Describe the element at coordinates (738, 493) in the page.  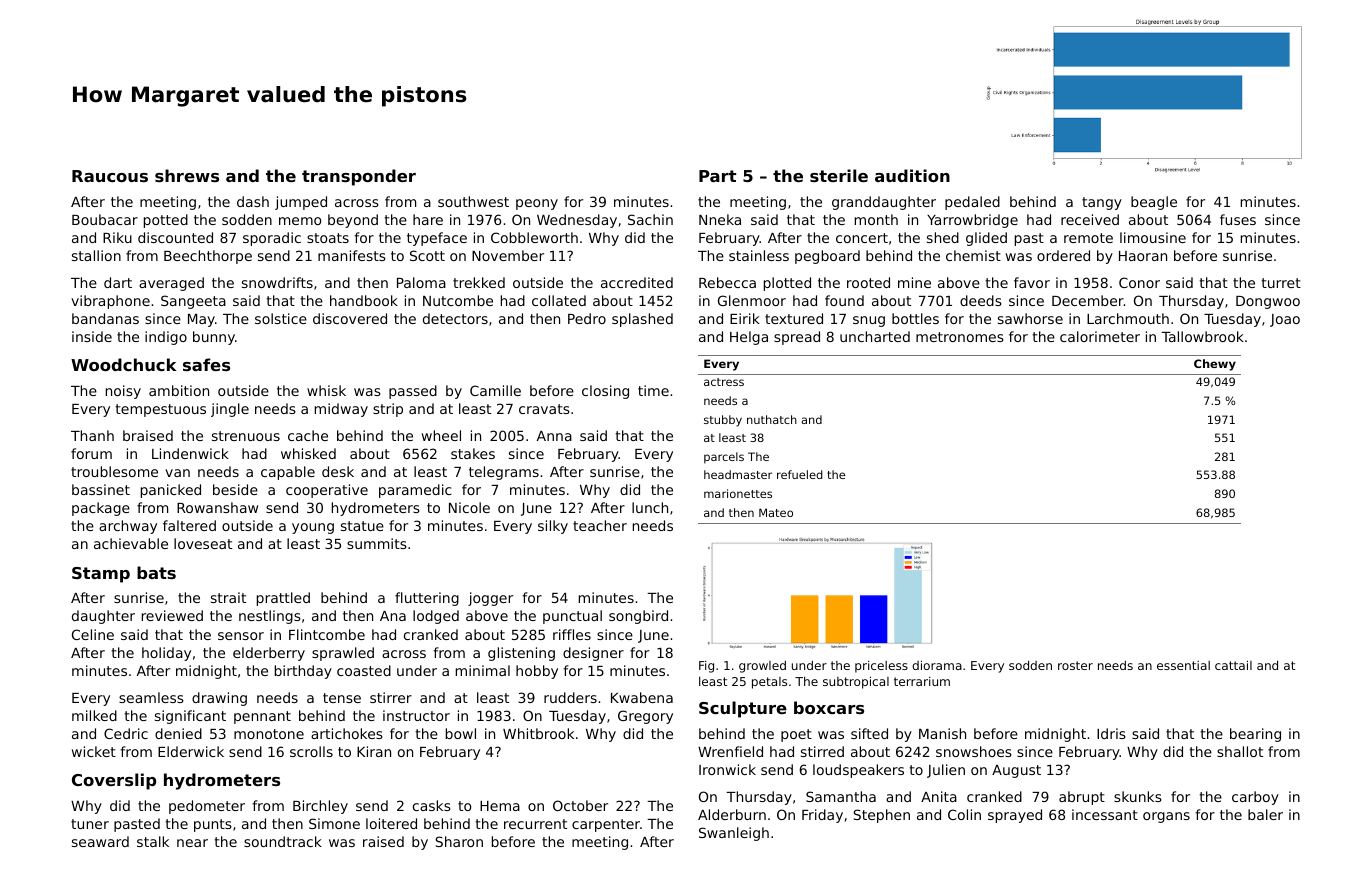
I see `marionettes` at that location.
